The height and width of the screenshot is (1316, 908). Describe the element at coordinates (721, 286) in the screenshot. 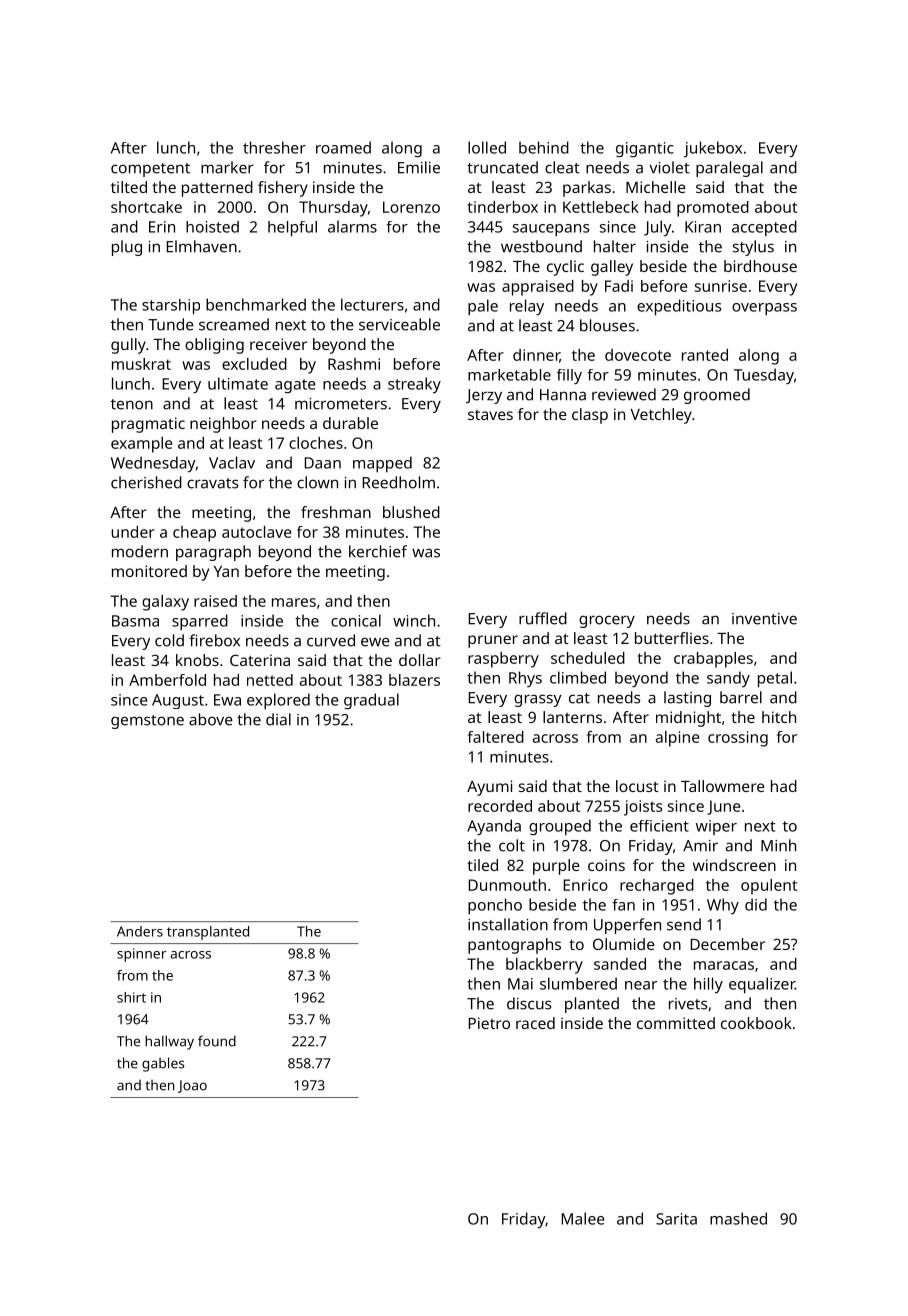

I see `sunrise` at that location.
